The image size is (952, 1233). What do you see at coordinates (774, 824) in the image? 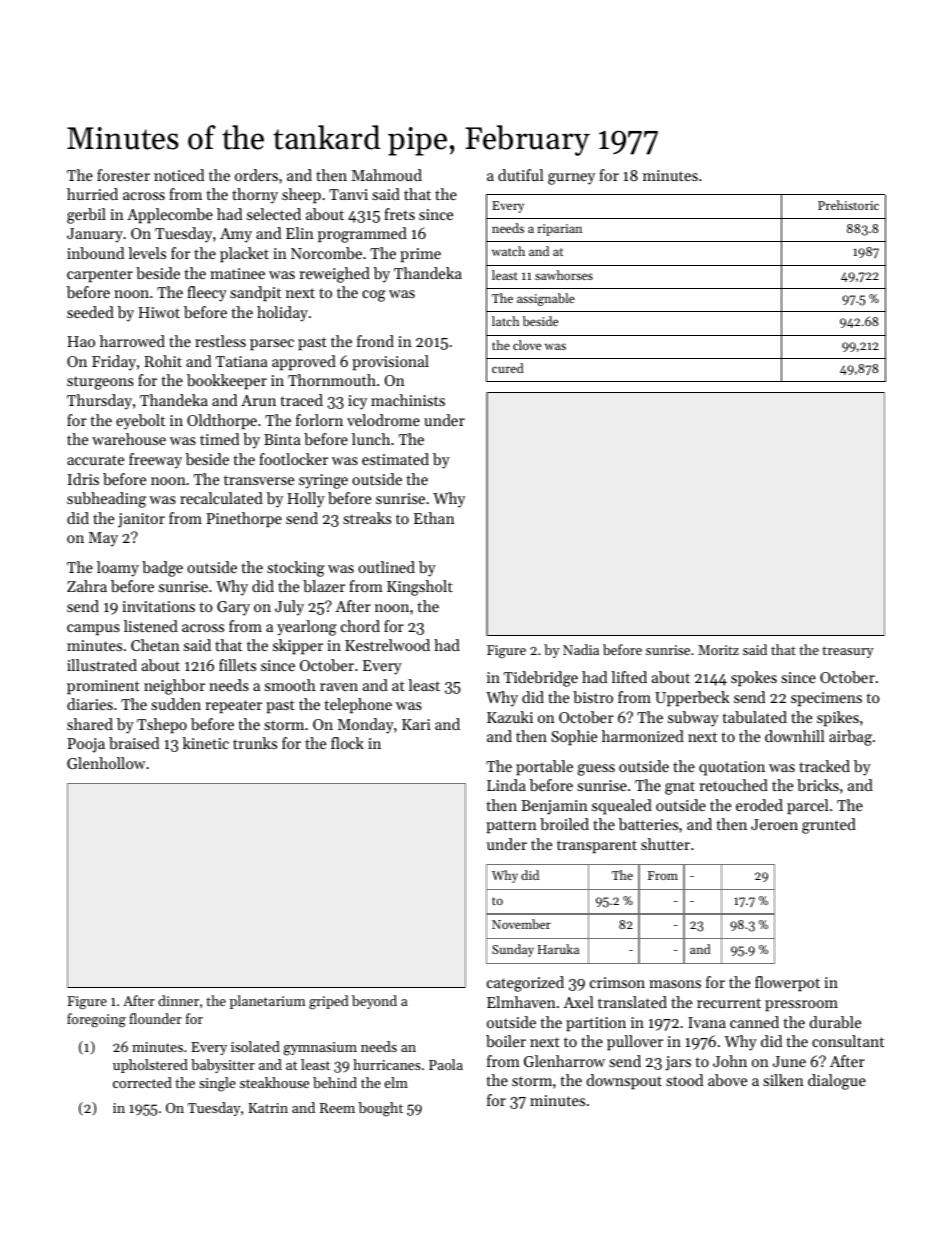
I see `Jeroen` at bounding box center [774, 824].
